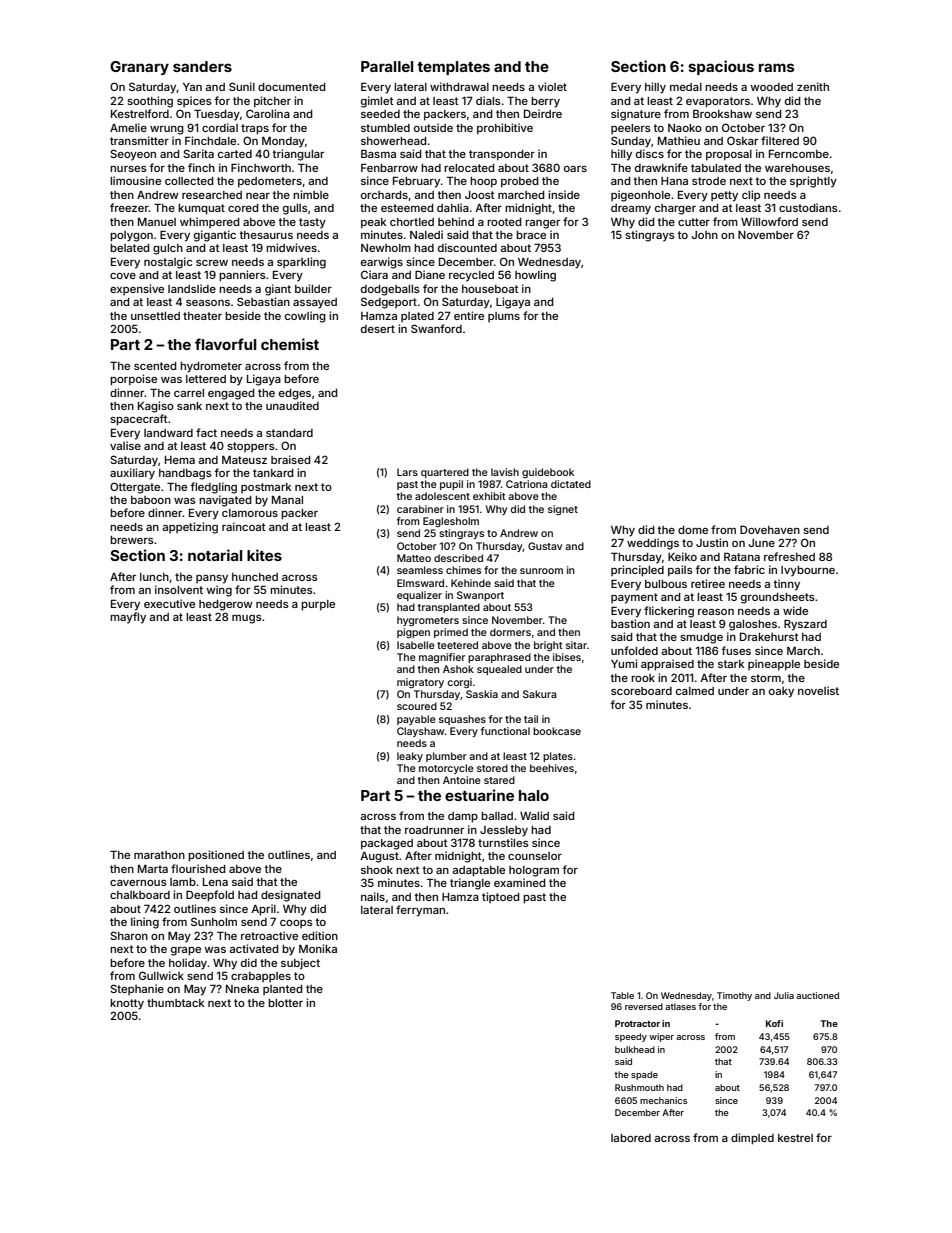 Image resolution: width=952 pixels, height=1233 pixels. What do you see at coordinates (784, 995) in the document?
I see `Julia` at bounding box center [784, 995].
